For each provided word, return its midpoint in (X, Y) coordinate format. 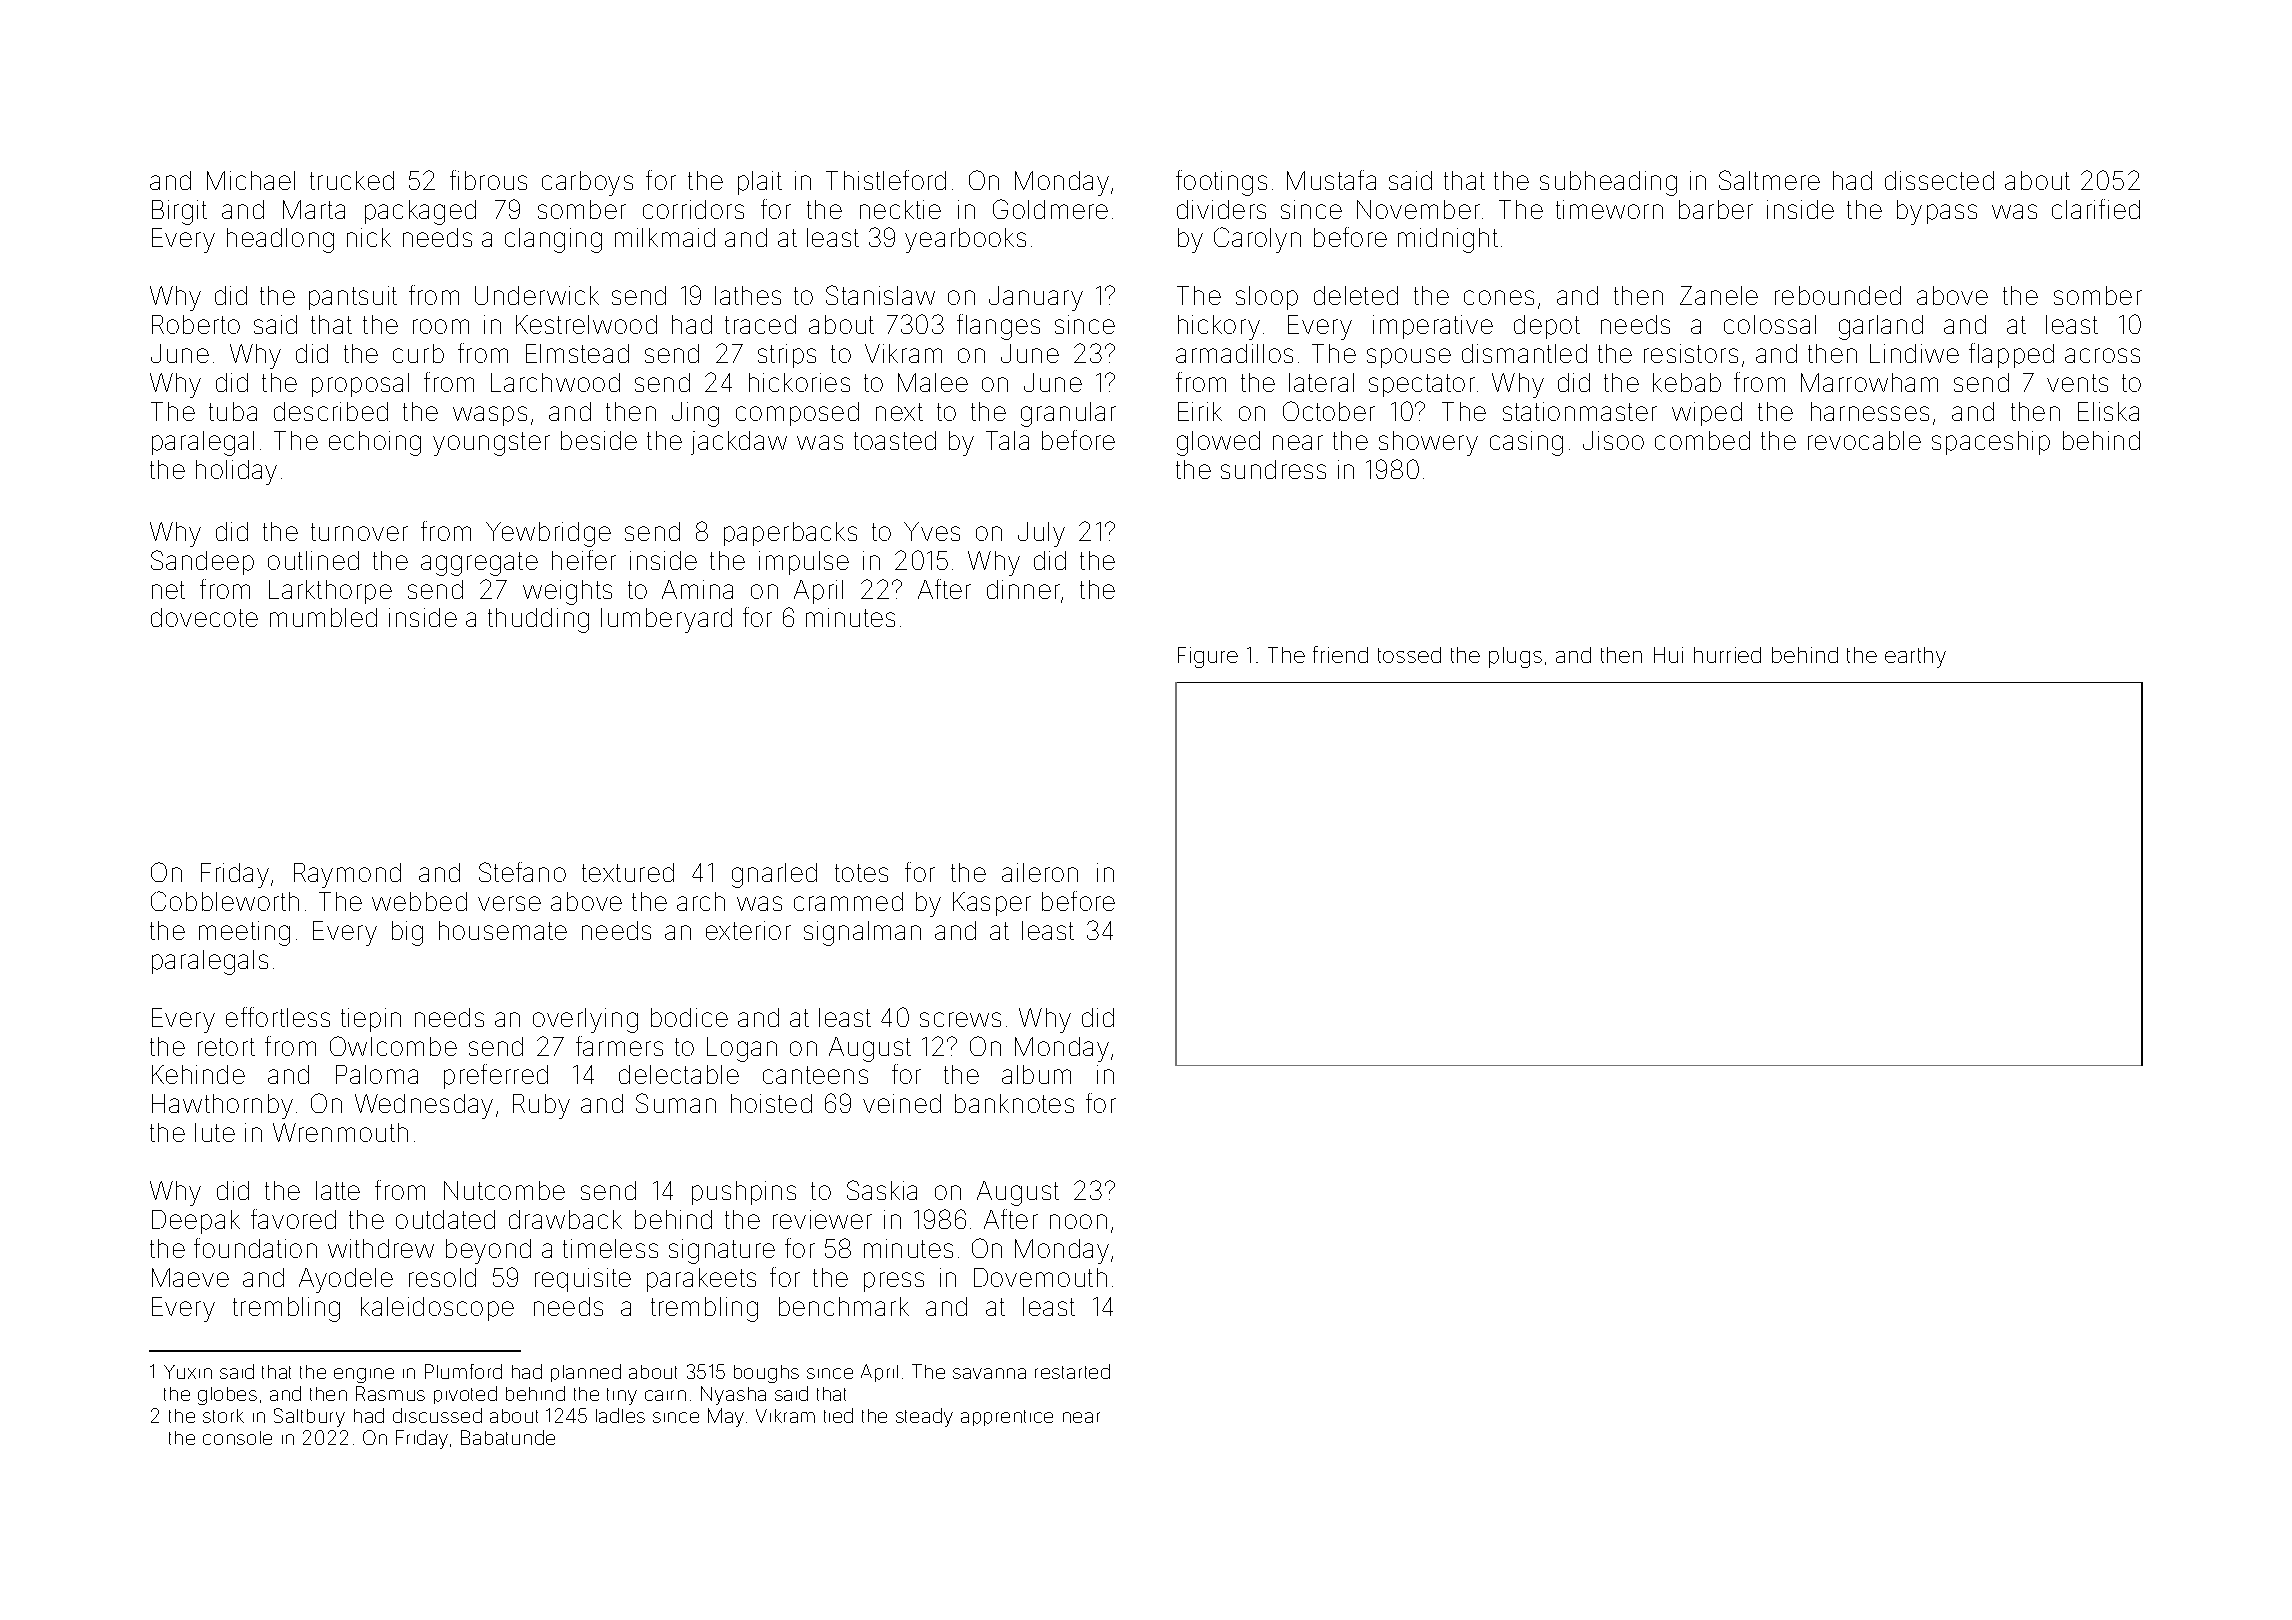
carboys (587, 183)
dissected (1939, 180)
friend (1340, 654)
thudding (538, 620)
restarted (1072, 1371)
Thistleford (886, 180)
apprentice (1007, 1418)
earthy (1915, 657)
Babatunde (508, 1437)
